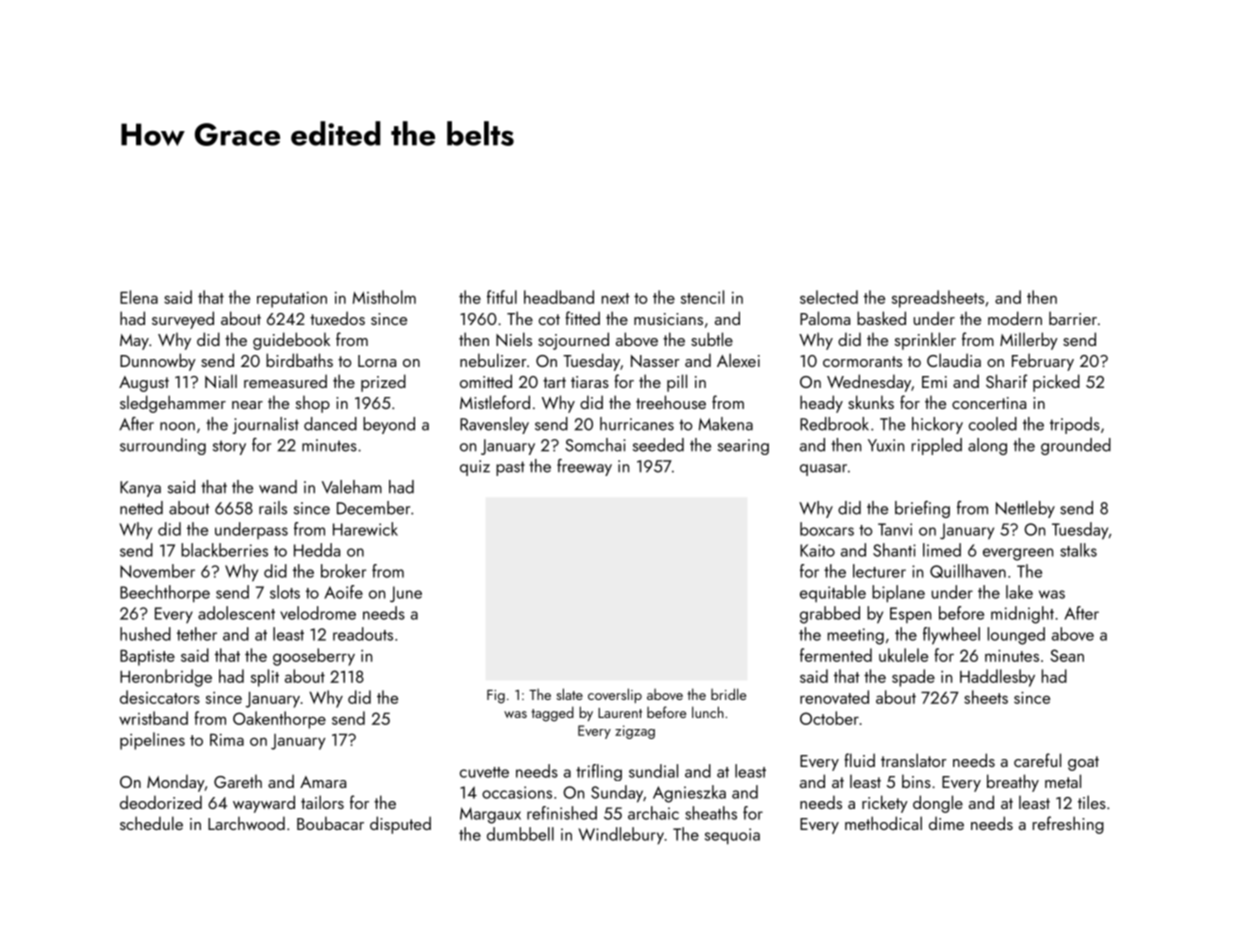 This page has height=952, width=1233. Describe the element at coordinates (246, 823) in the page. I see `Larchwood` at that location.
